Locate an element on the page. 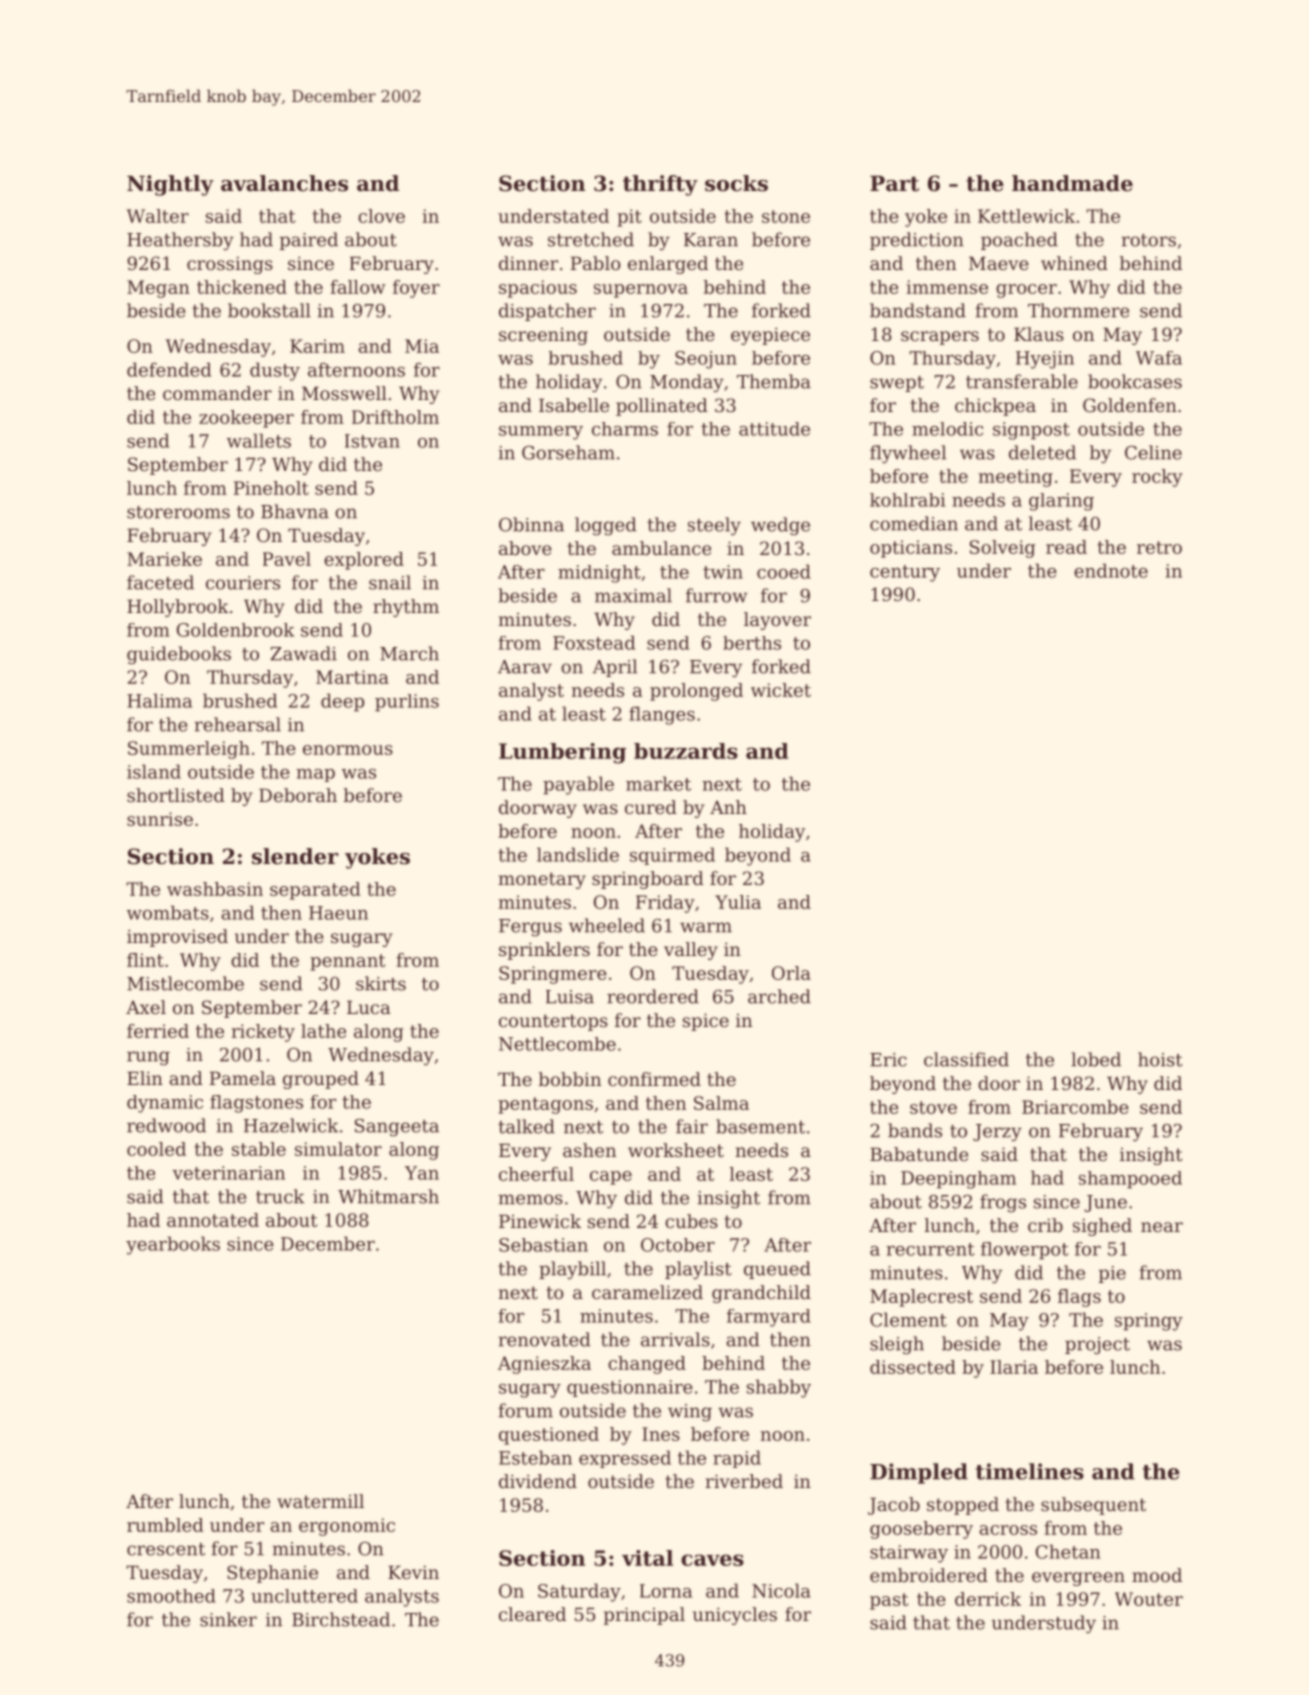 The height and width of the image is (1695, 1309). socks is located at coordinates (736, 183).
